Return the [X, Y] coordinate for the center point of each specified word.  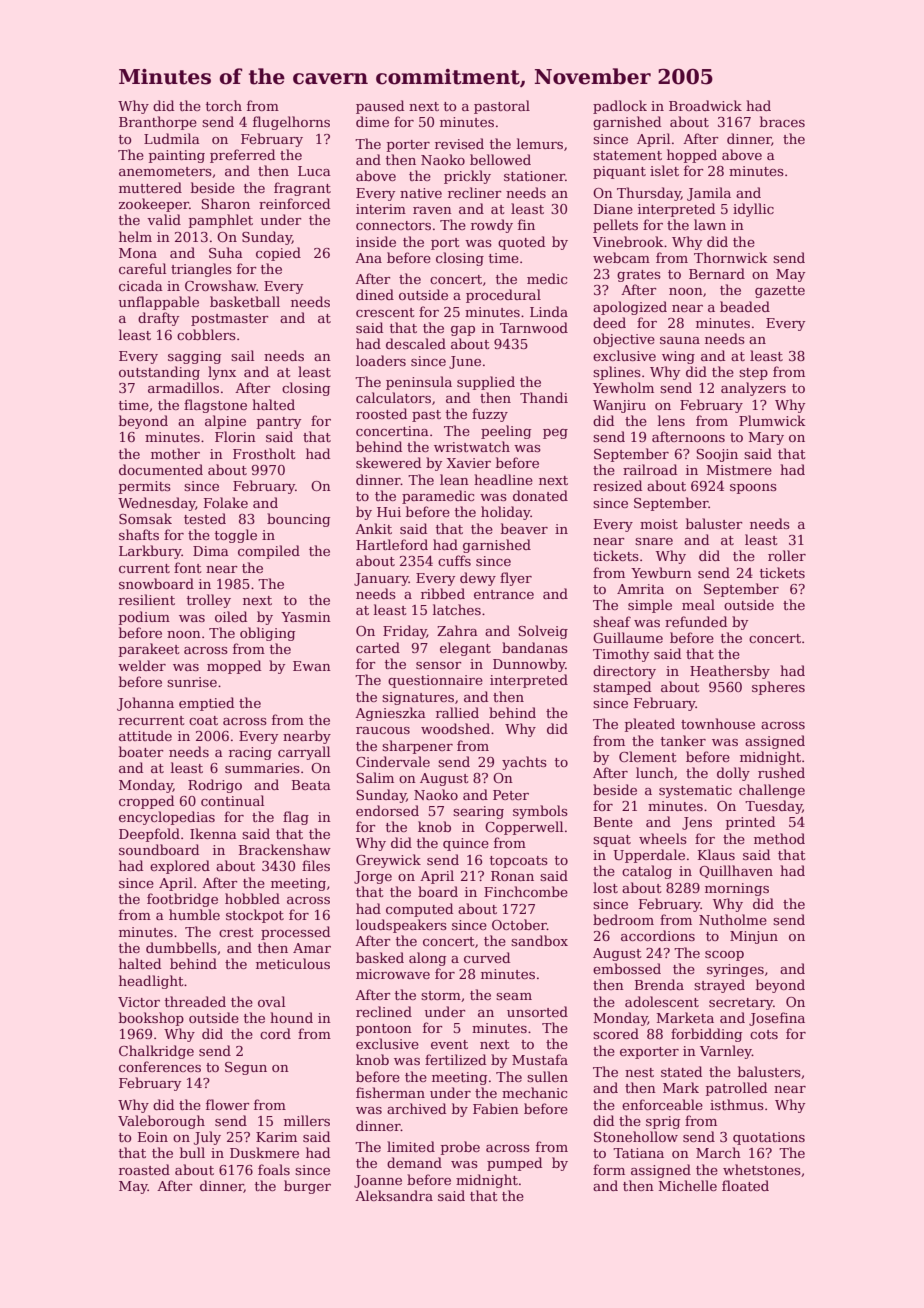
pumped [514, 1164]
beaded [745, 306]
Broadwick [705, 105]
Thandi [544, 397]
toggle [236, 536]
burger [307, 1187]
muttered [150, 187]
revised [459, 143]
